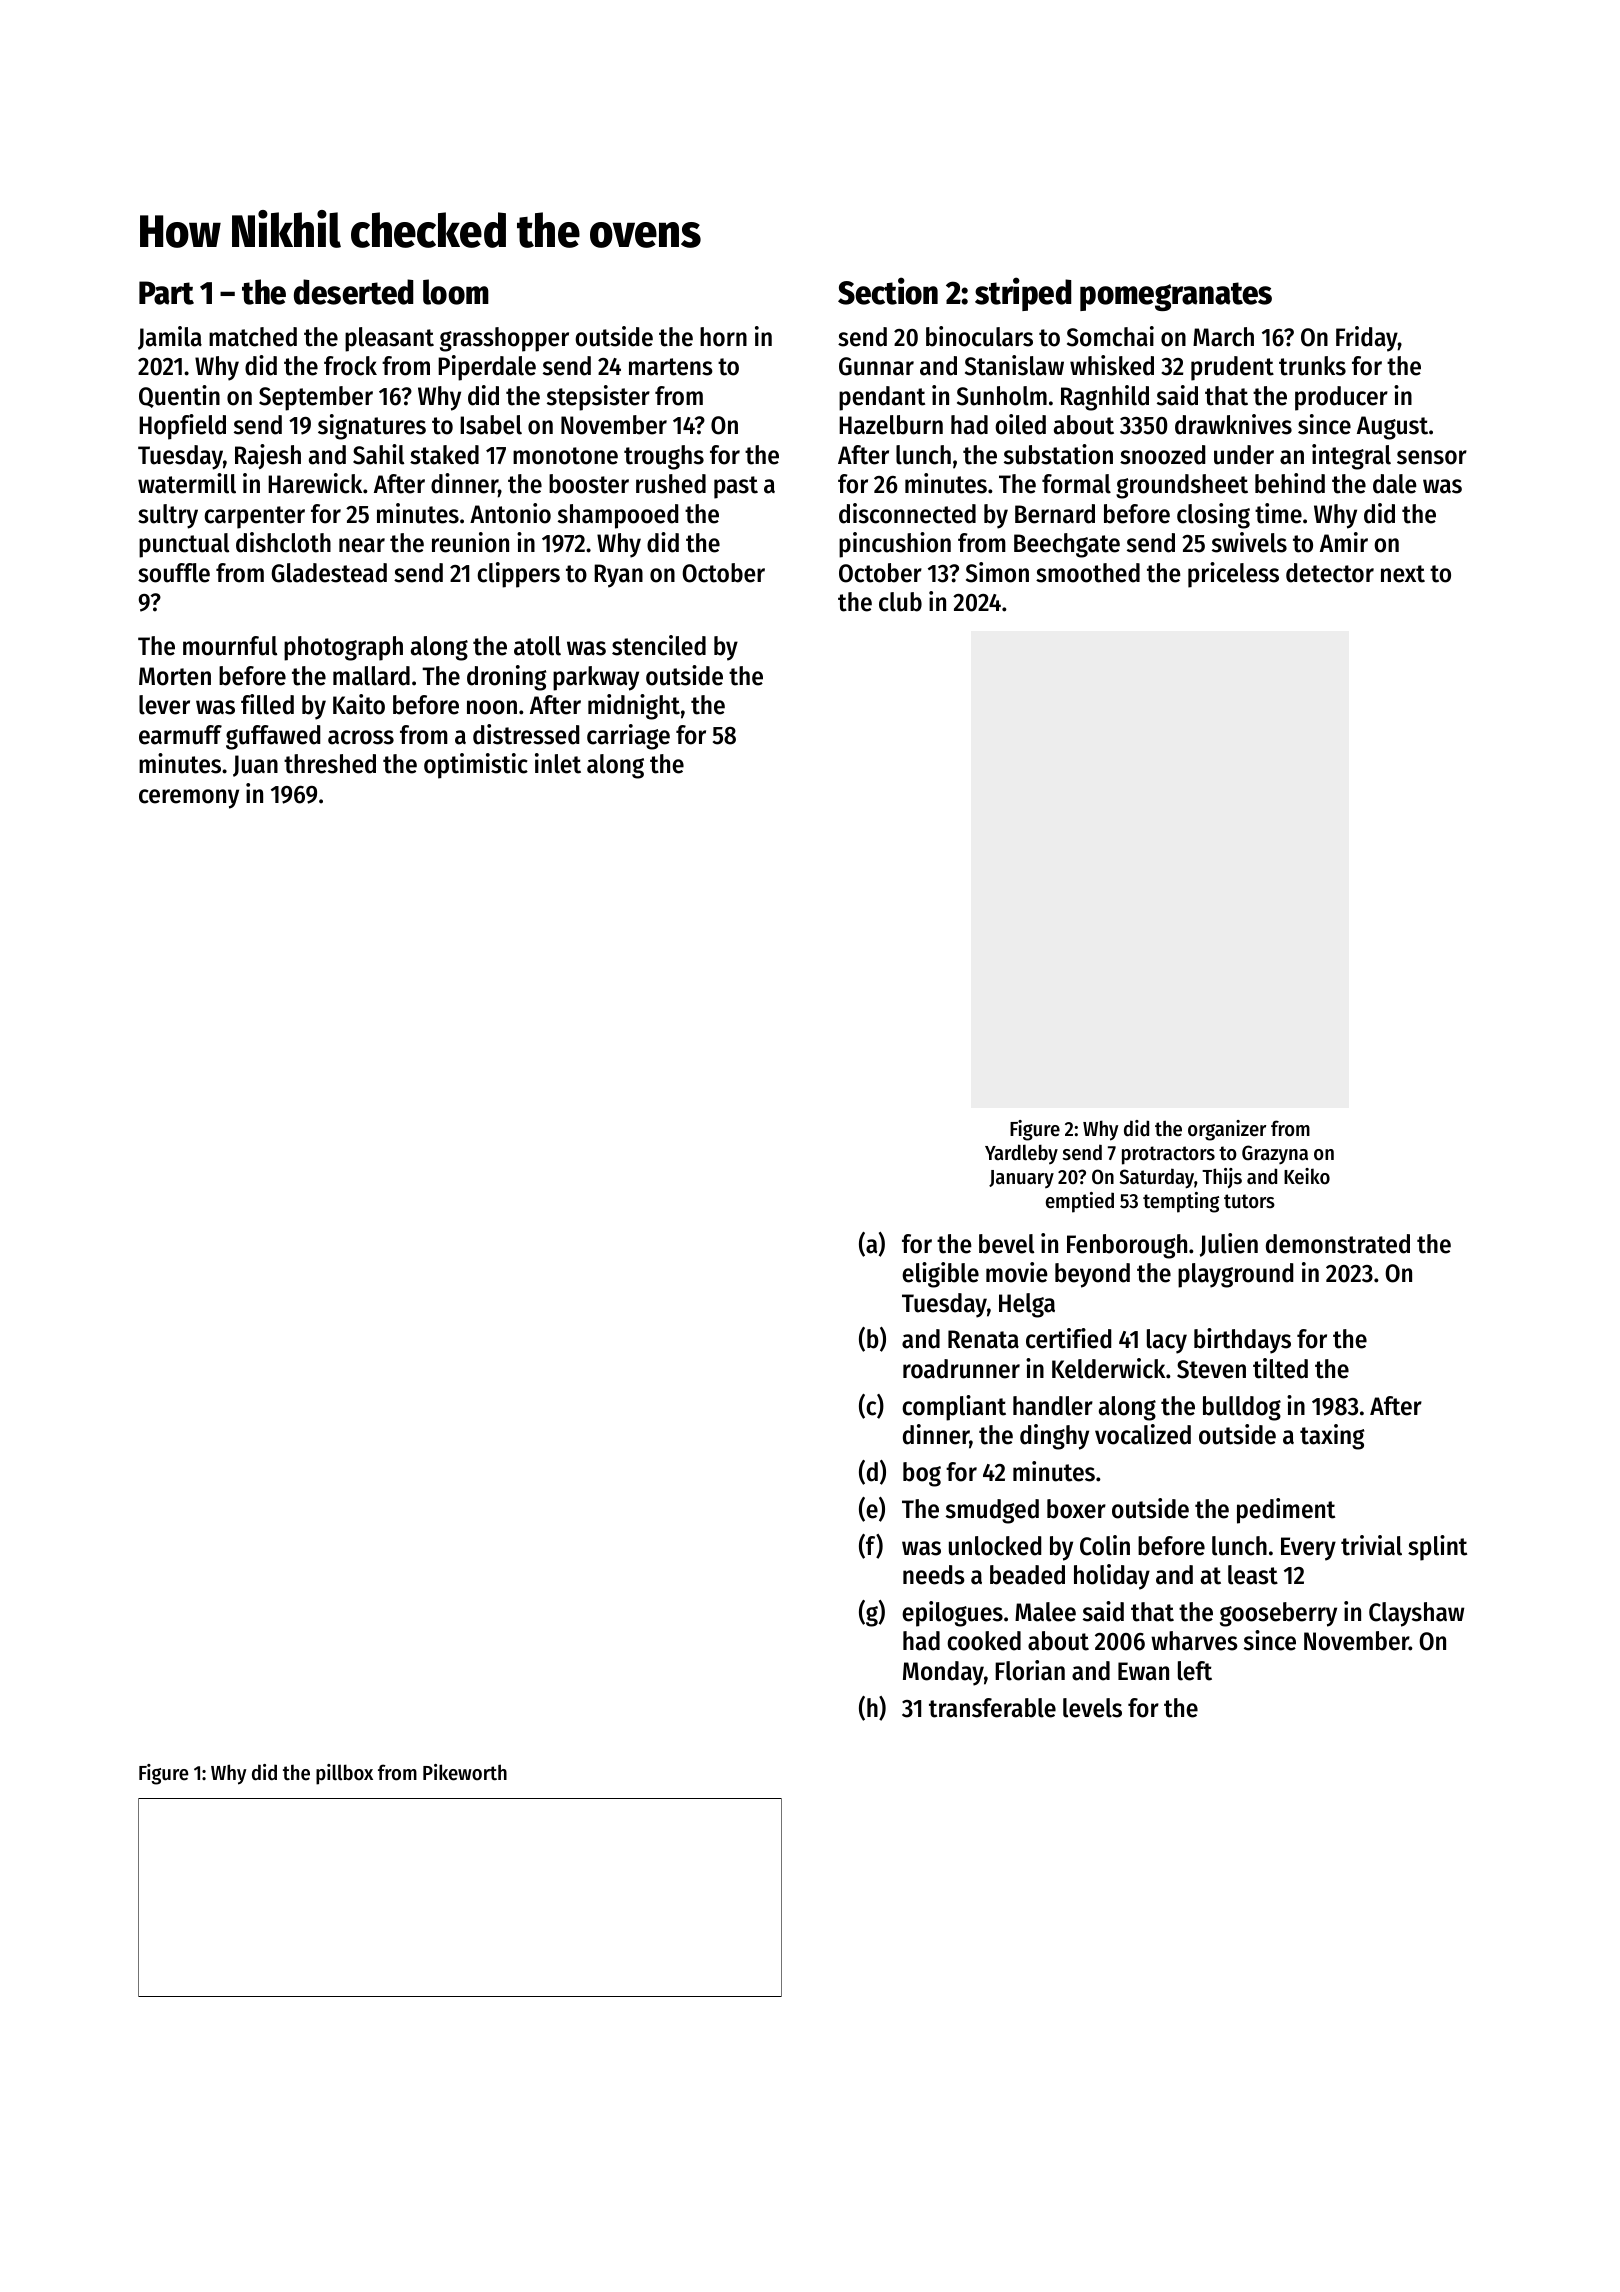  I want to click on pillbox, so click(344, 1774).
